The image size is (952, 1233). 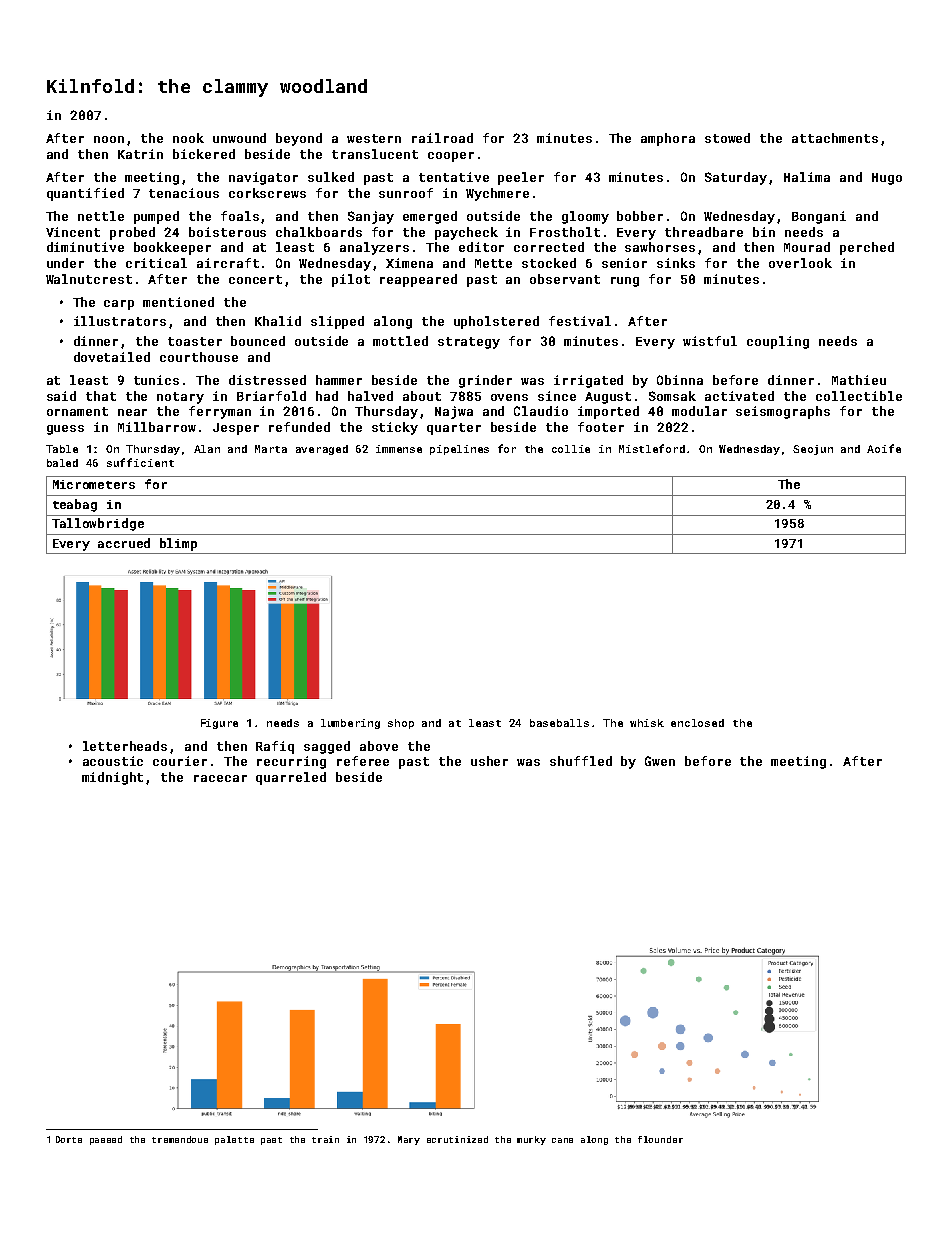 What do you see at coordinates (219, 724) in the page?
I see `Figure` at bounding box center [219, 724].
